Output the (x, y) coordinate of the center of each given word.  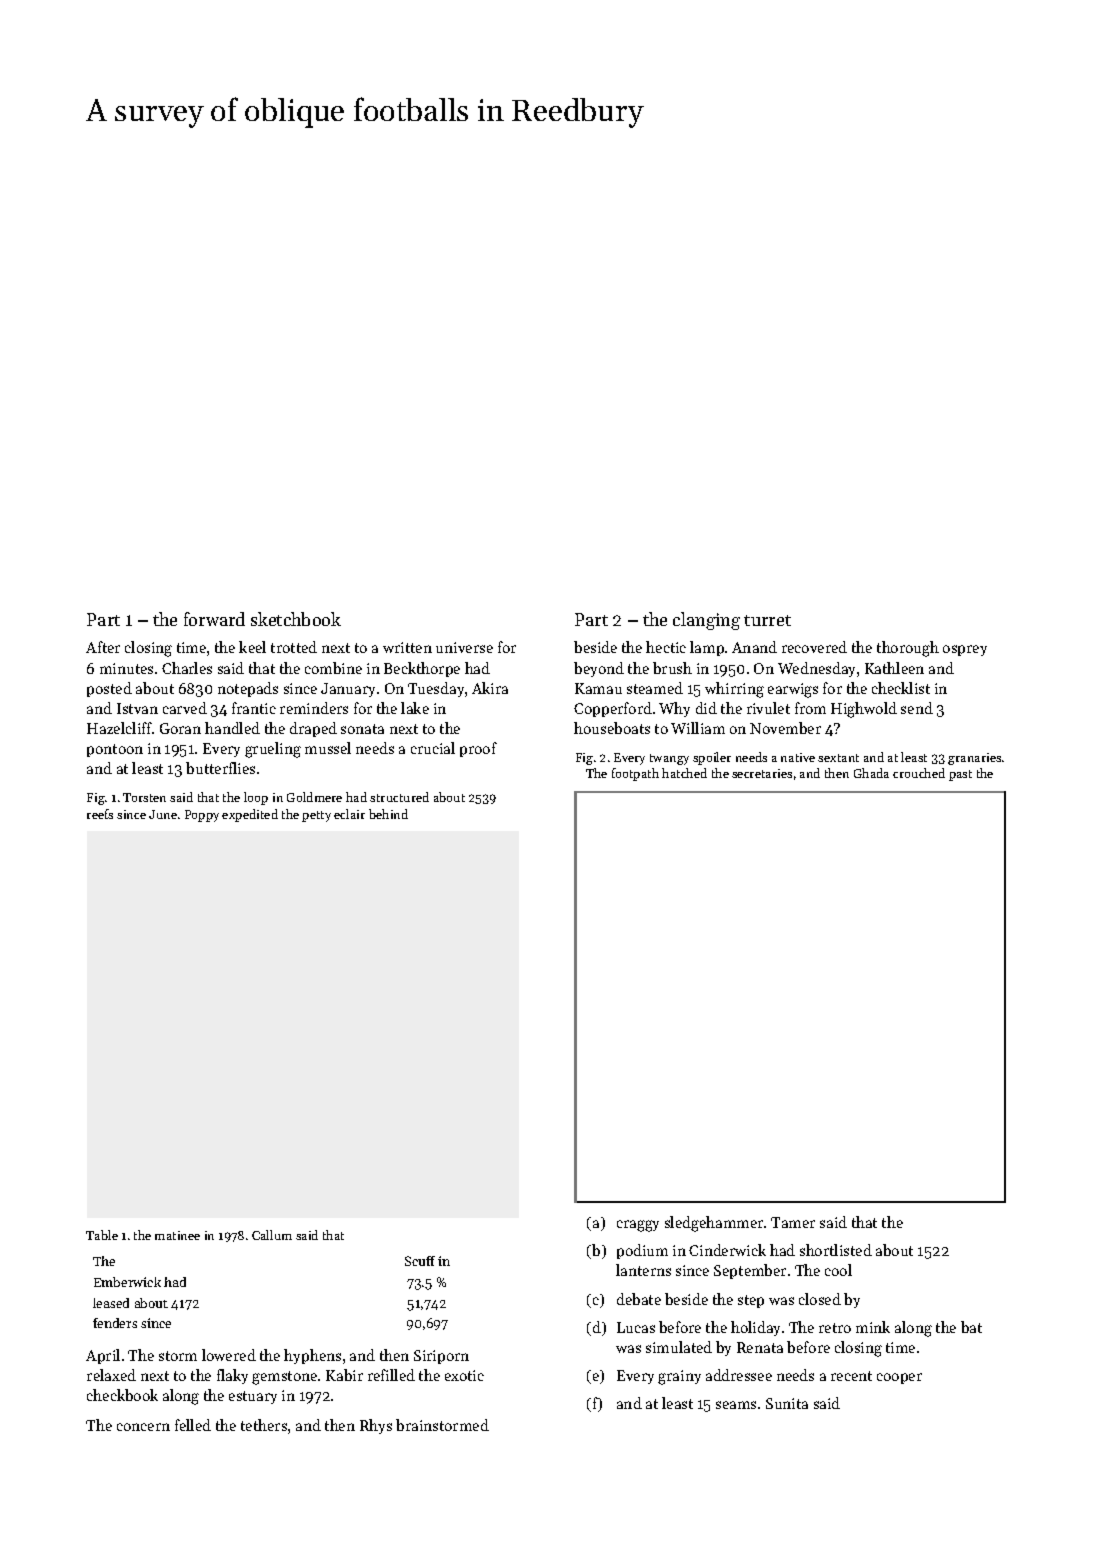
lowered (229, 1355)
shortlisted (836, 1250)
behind (388, 814)
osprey (965, 650)
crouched (919, 773)
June (163, 814)
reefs (100, 814)
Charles (187, 668)
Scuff (420, 1261)
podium (642, 1251)
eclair (349, 814)
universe (464, 647)
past (960, 775)
